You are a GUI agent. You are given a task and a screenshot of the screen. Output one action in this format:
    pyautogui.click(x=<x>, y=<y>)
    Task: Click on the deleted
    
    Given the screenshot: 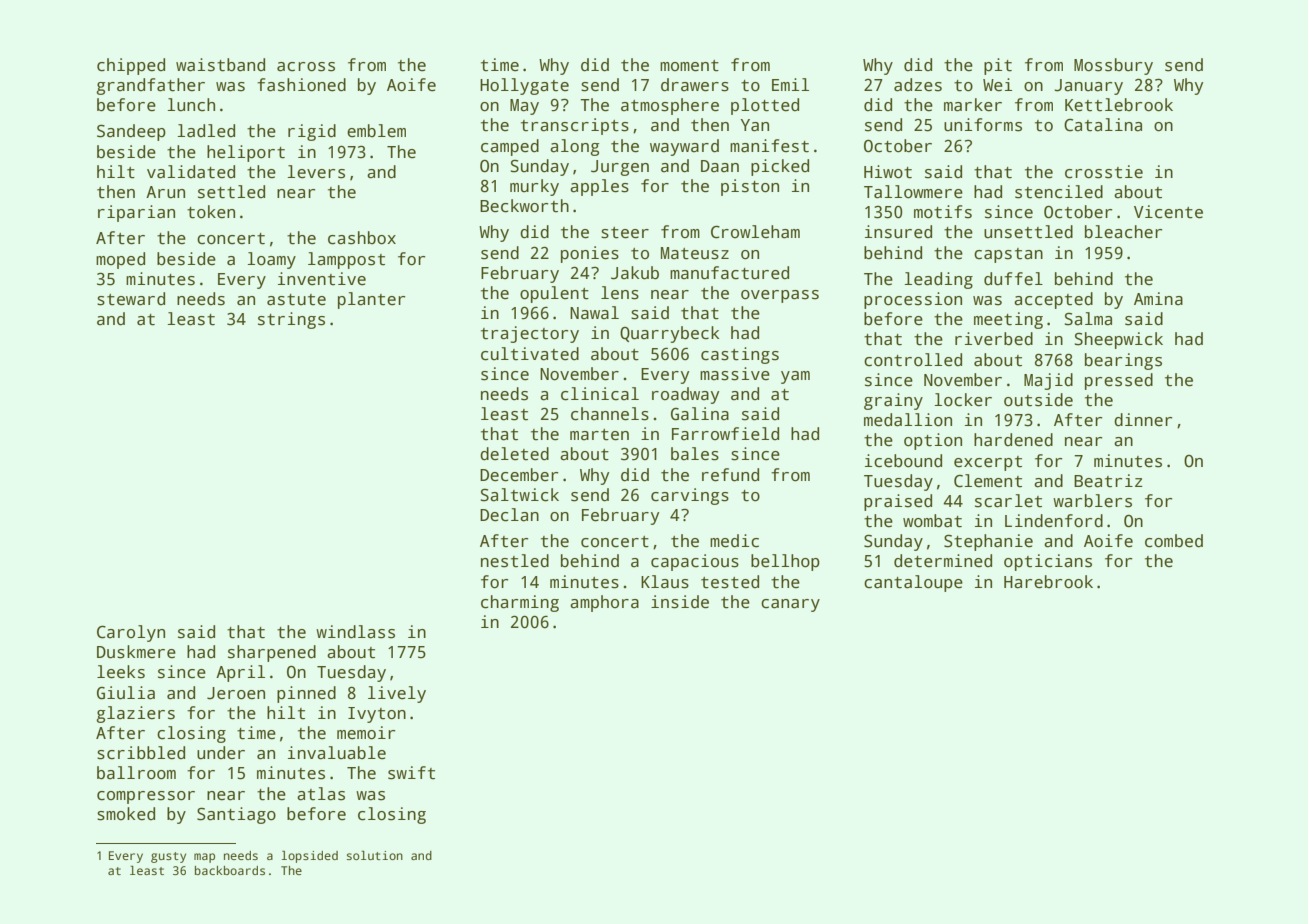 What is the action you would take?
    pyautogui.click(x=514, y=454)
